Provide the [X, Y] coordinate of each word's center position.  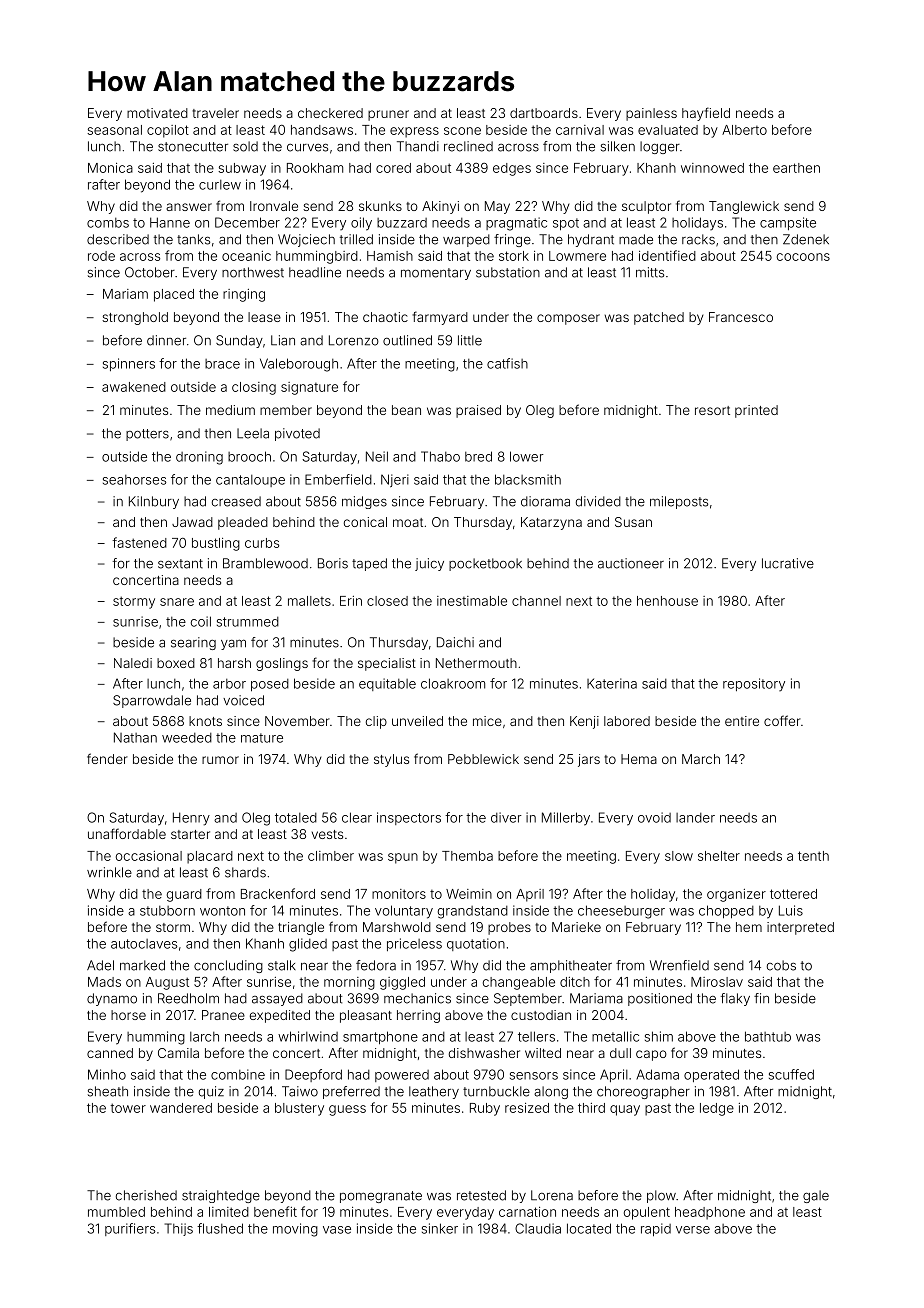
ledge [717, 1109]
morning [349, 983]
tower [128, 1108]
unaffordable [127, 833]
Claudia [538, 1228]
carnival [580, 130]
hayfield [706, 114]
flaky [735, 999]
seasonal [114, 130]
